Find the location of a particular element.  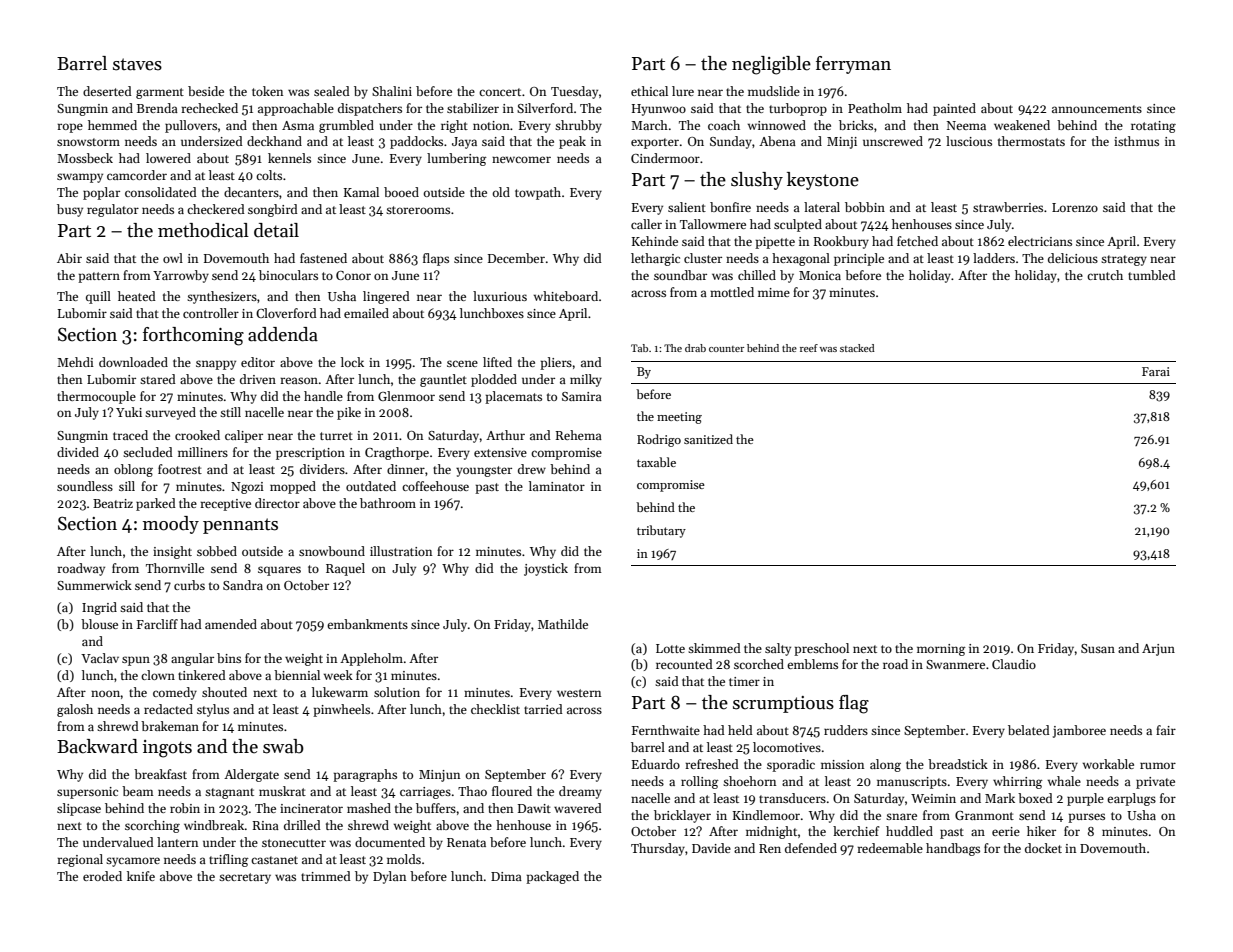

tarried is located at coordinates (543, 709).
